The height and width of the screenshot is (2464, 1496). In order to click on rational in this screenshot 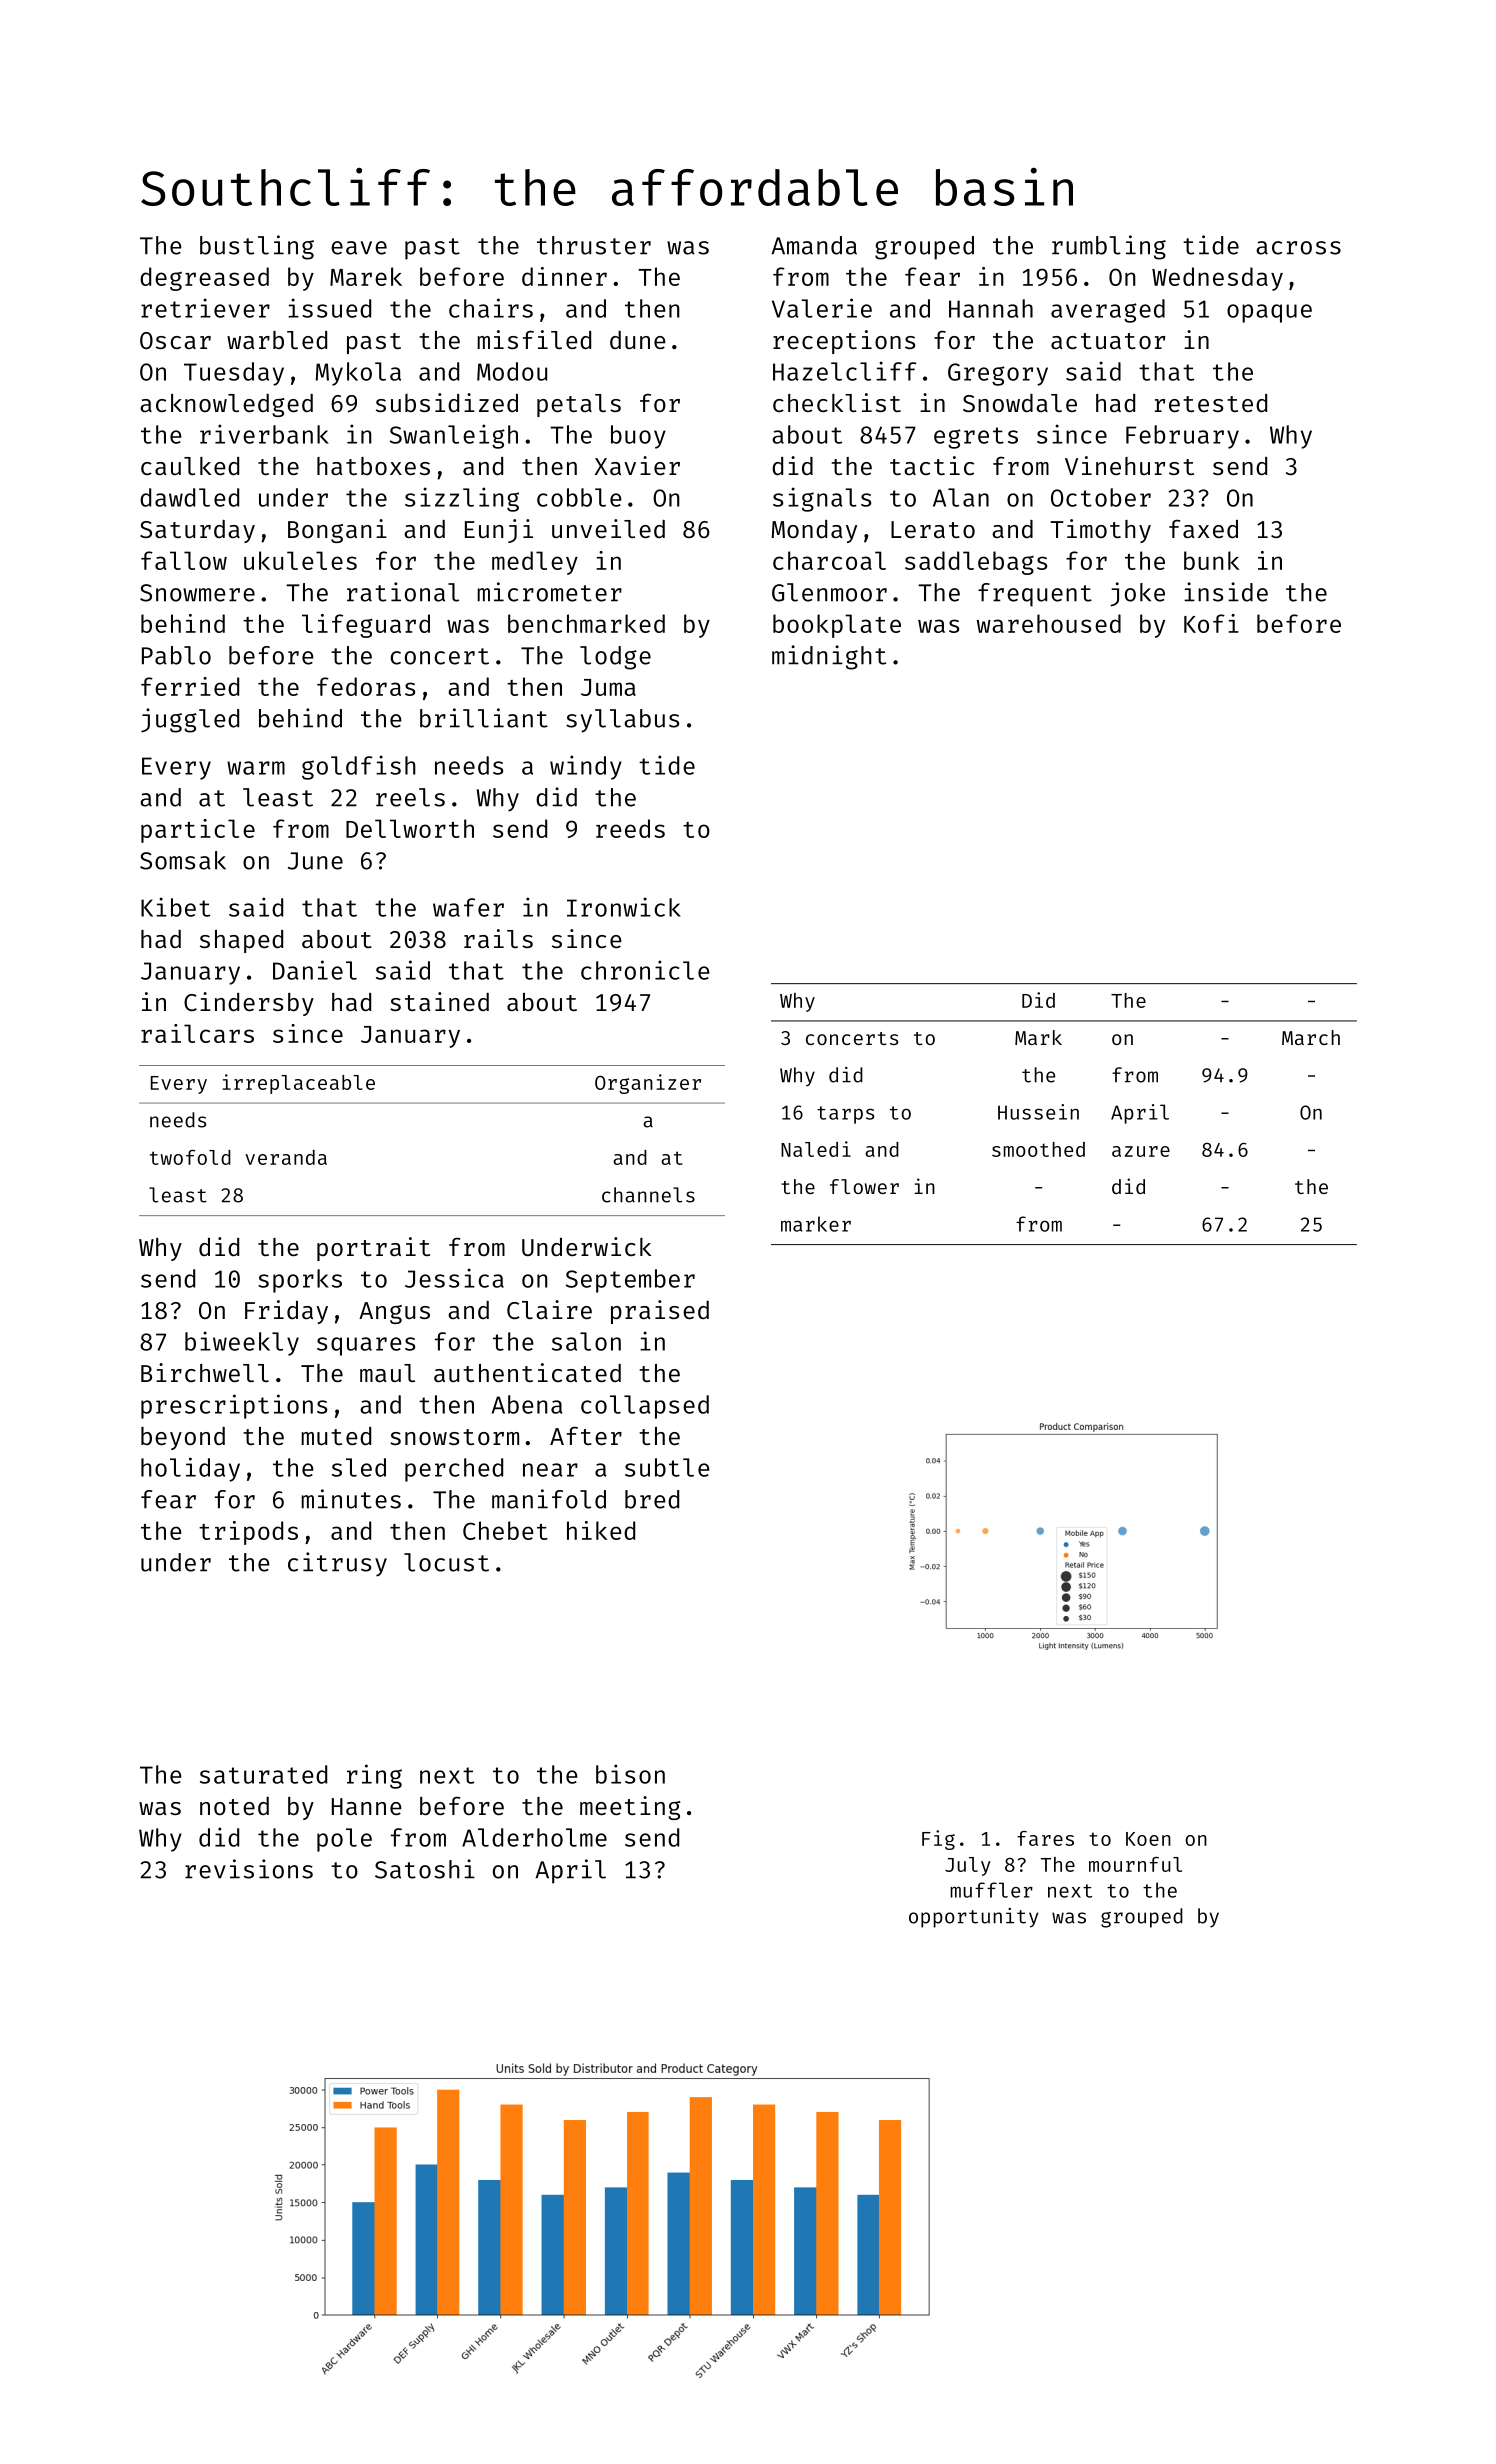, I will do `click(403, 592)`.
